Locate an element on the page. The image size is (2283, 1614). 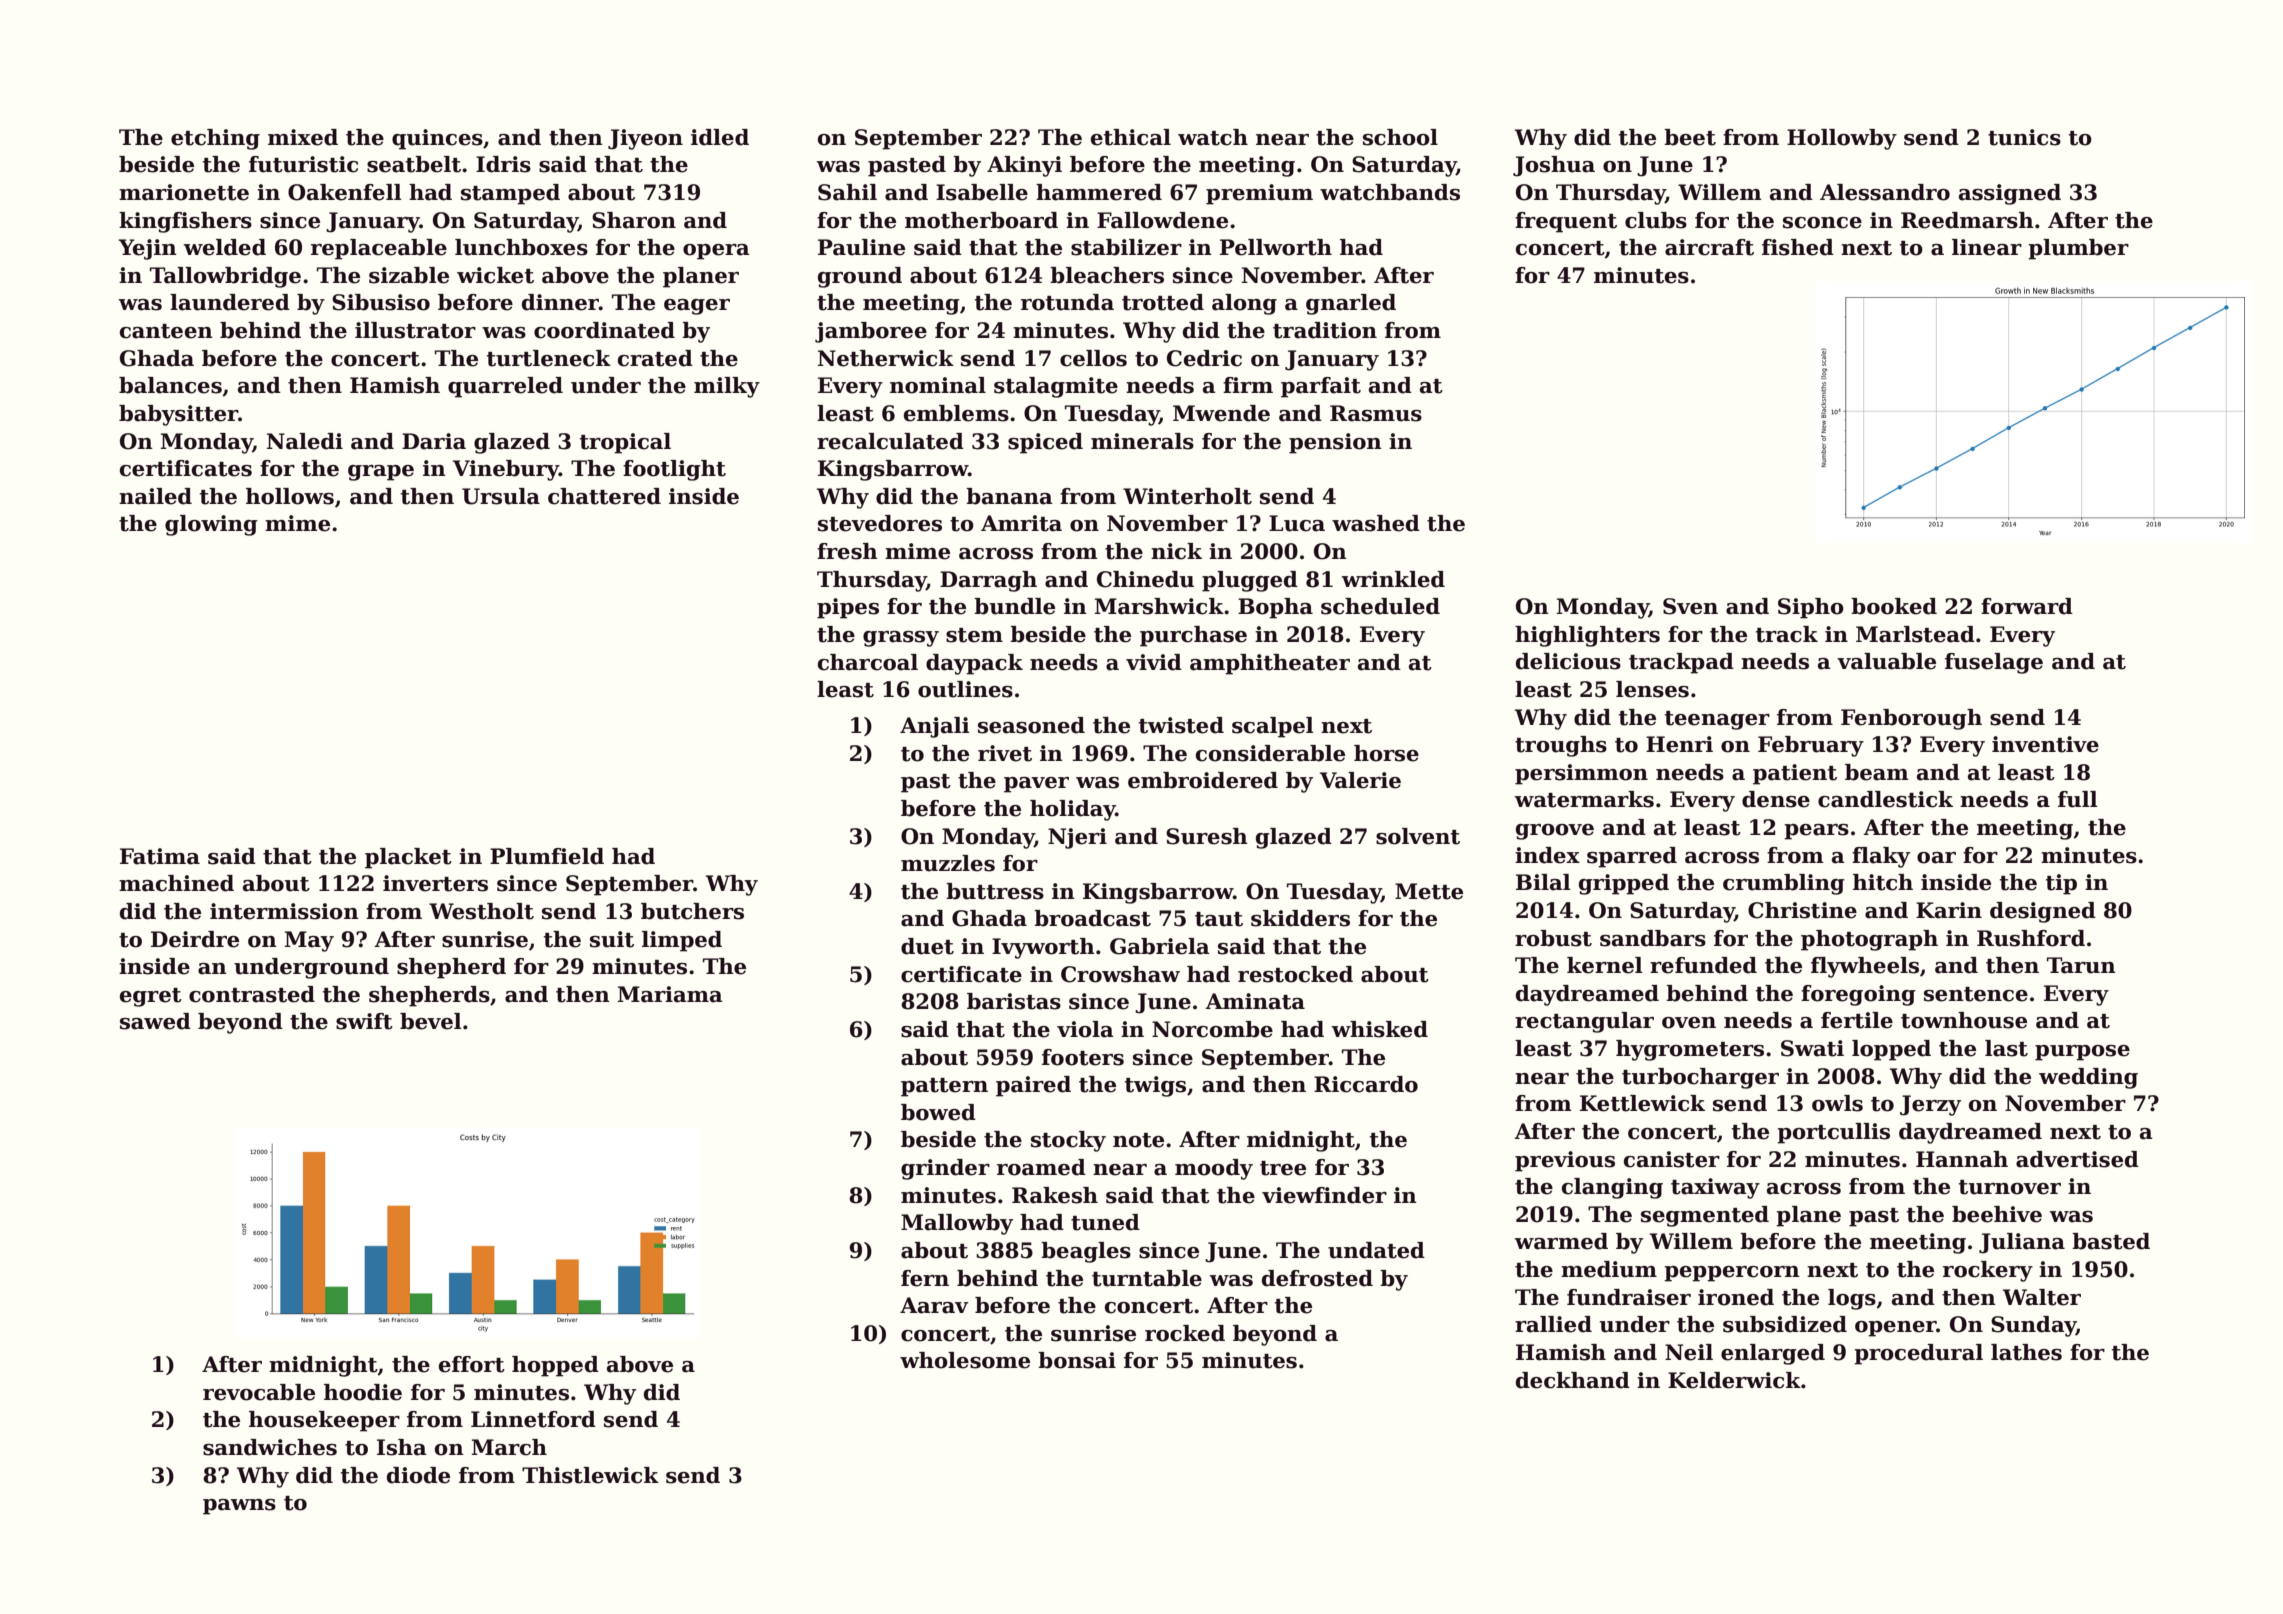
refunded is located at coordinates (1703, 965).
